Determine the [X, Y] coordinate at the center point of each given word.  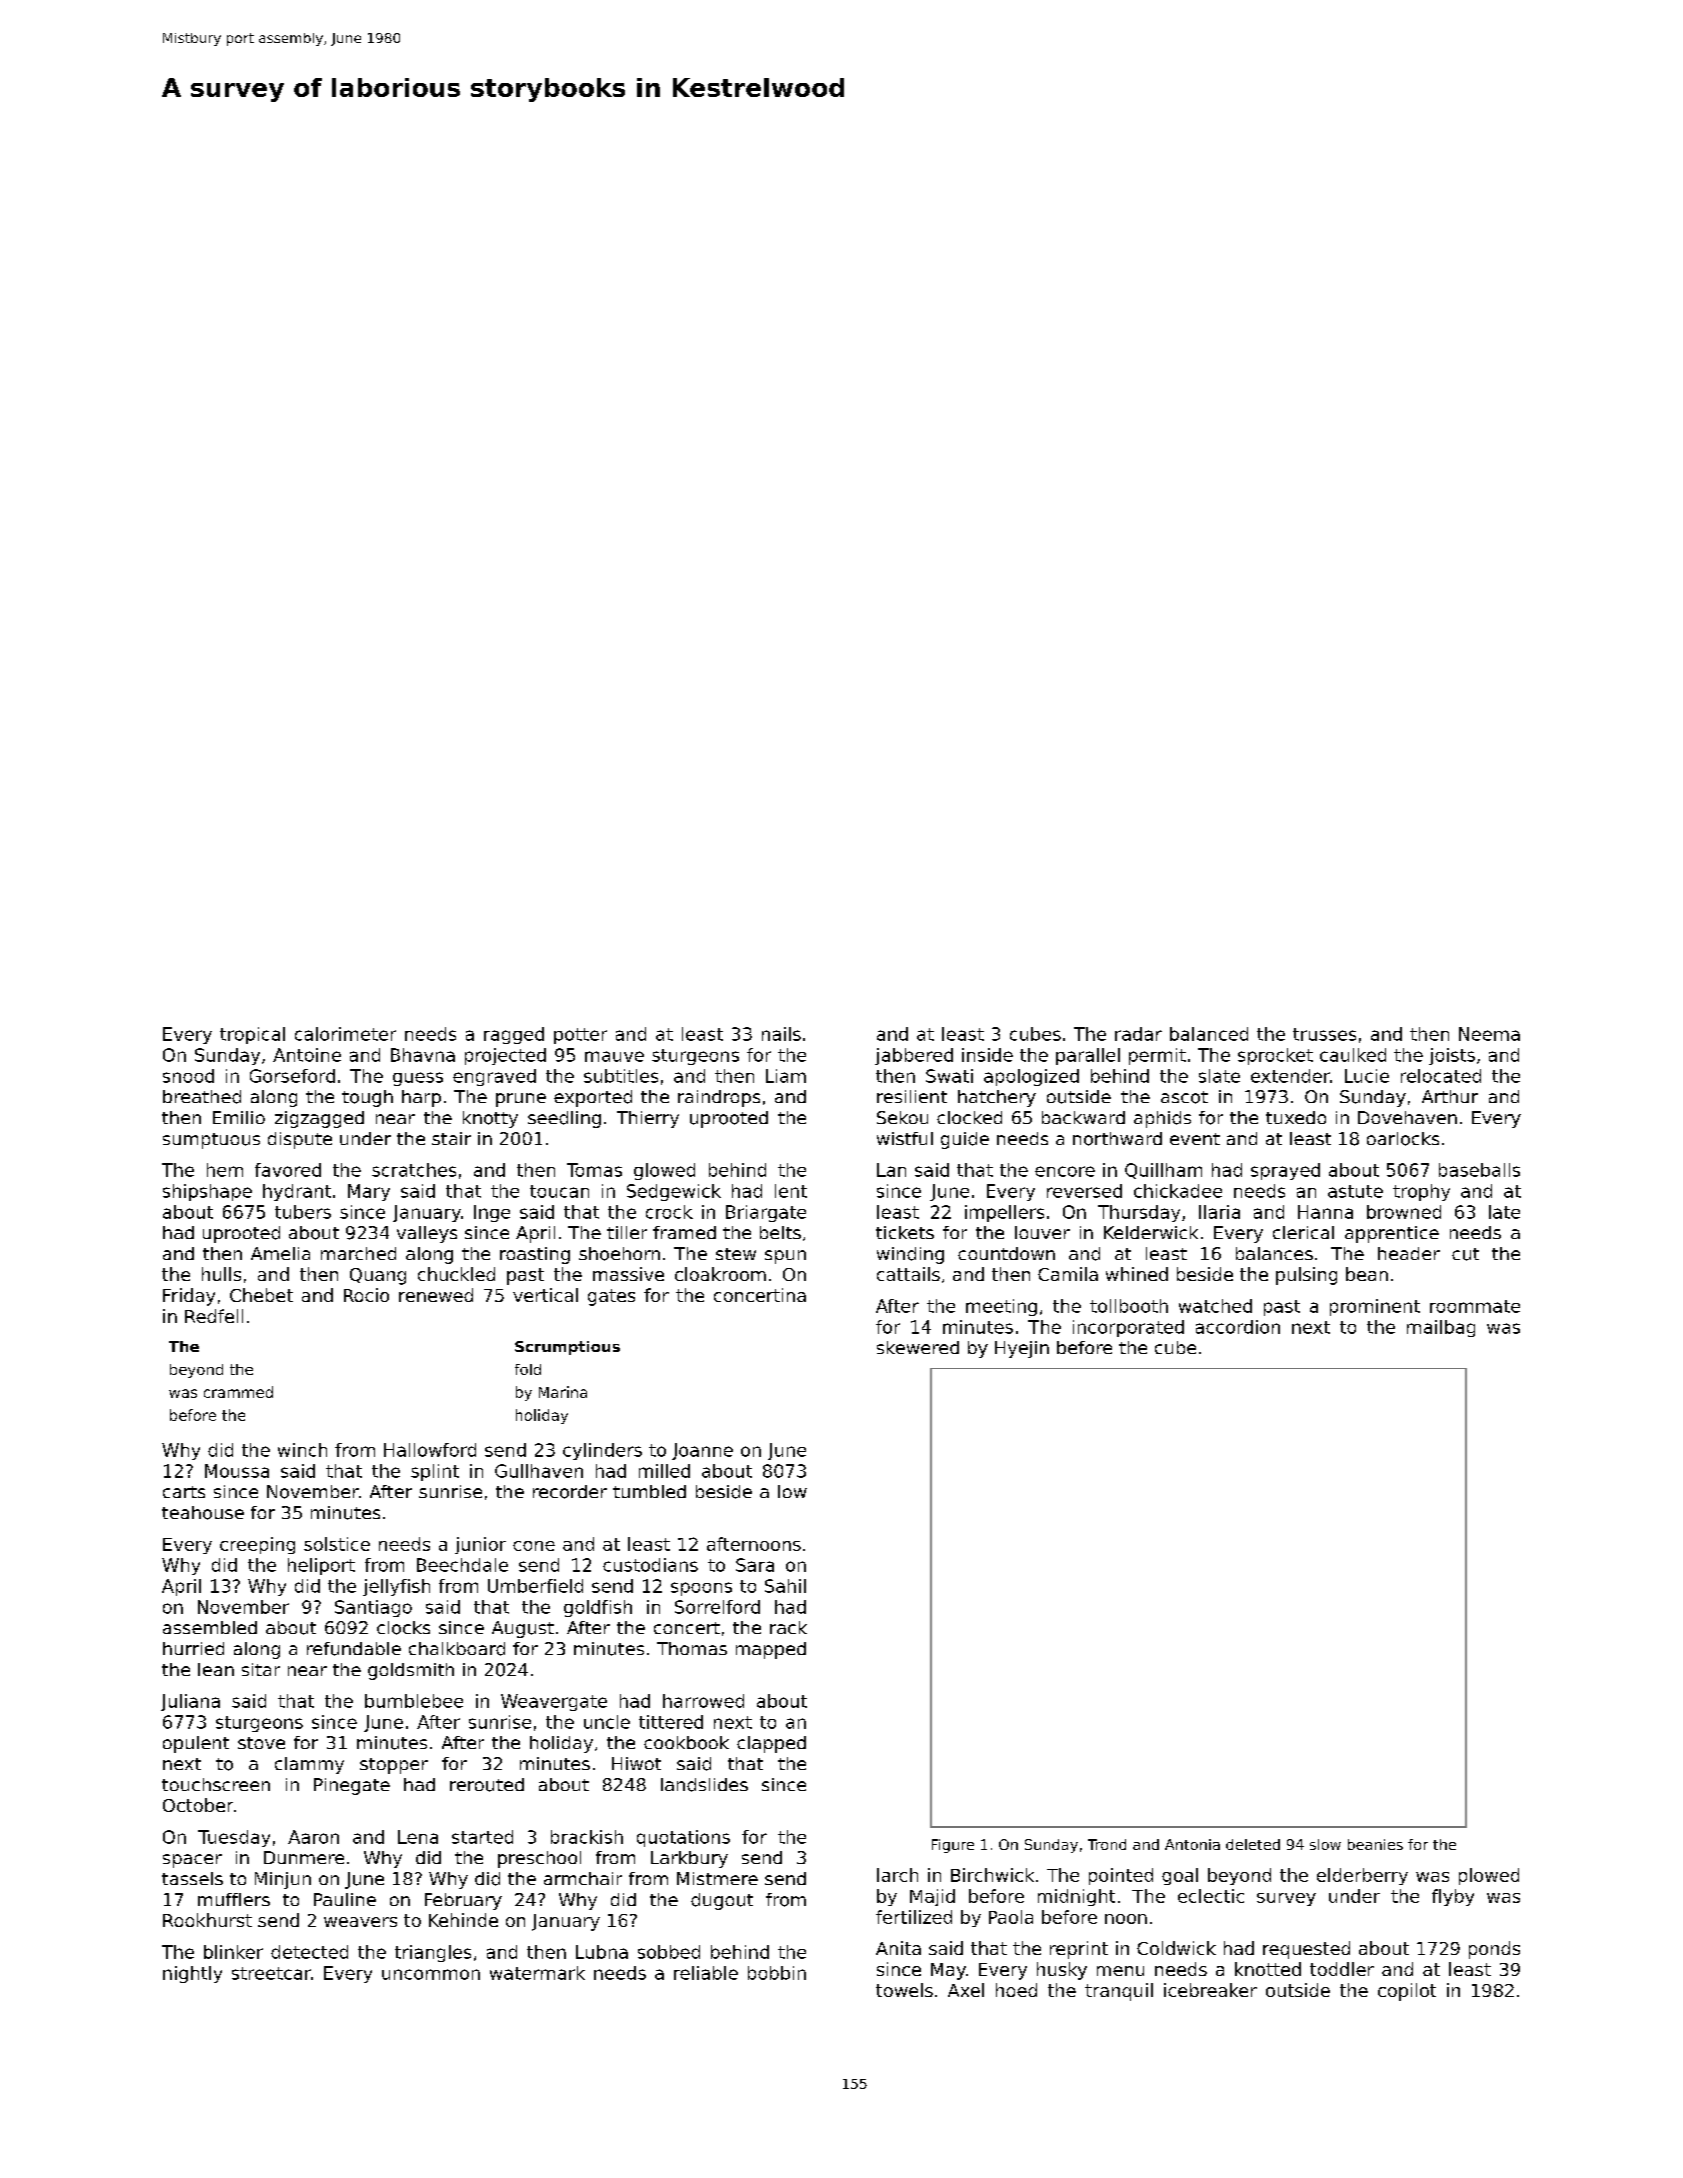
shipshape [207, 1192]
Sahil [785, 1586]
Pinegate [352, 1786]
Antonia [1192, 1844]
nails [781, 1034]
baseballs [1479, 1170]
